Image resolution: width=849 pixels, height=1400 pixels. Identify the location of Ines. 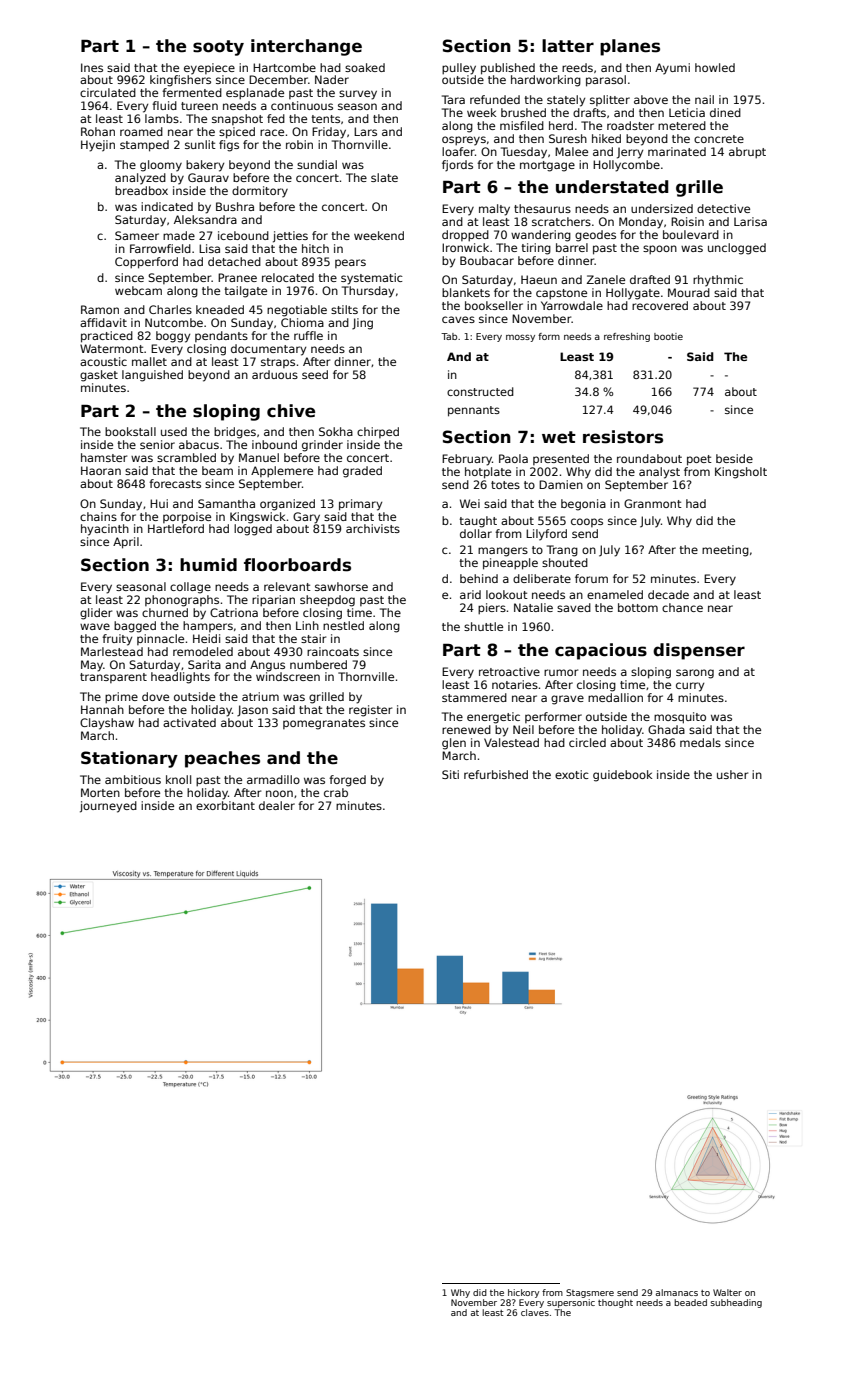
(92, 67).
